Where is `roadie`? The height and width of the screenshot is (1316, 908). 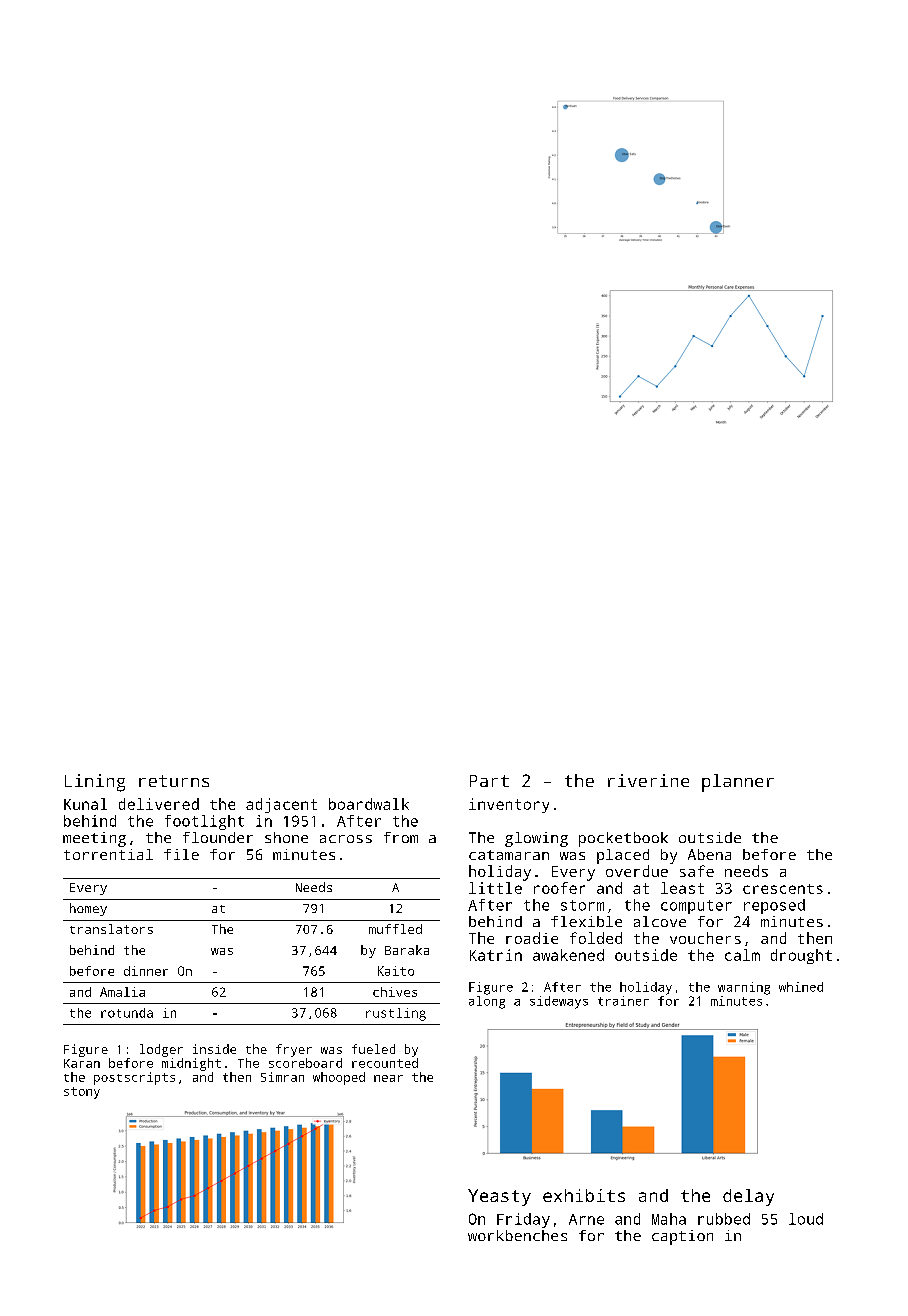
roadie is located at coordinates (532, 938).
